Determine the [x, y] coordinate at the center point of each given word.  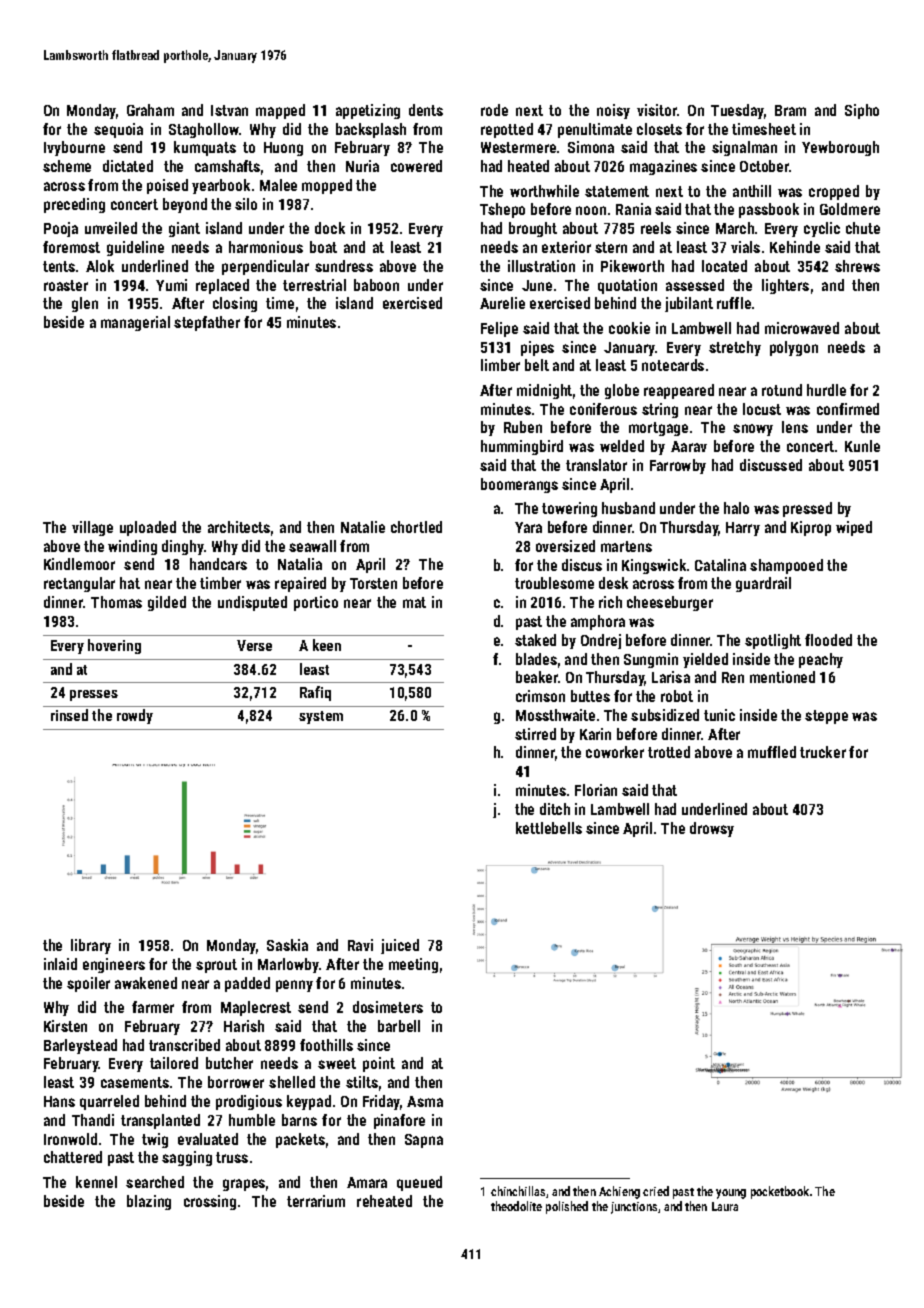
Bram [790, 110]
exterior [566, 247]
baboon [376, 285]
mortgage [658, 429]
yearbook [221, 186]
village [92, 528]
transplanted [160, 1121]
